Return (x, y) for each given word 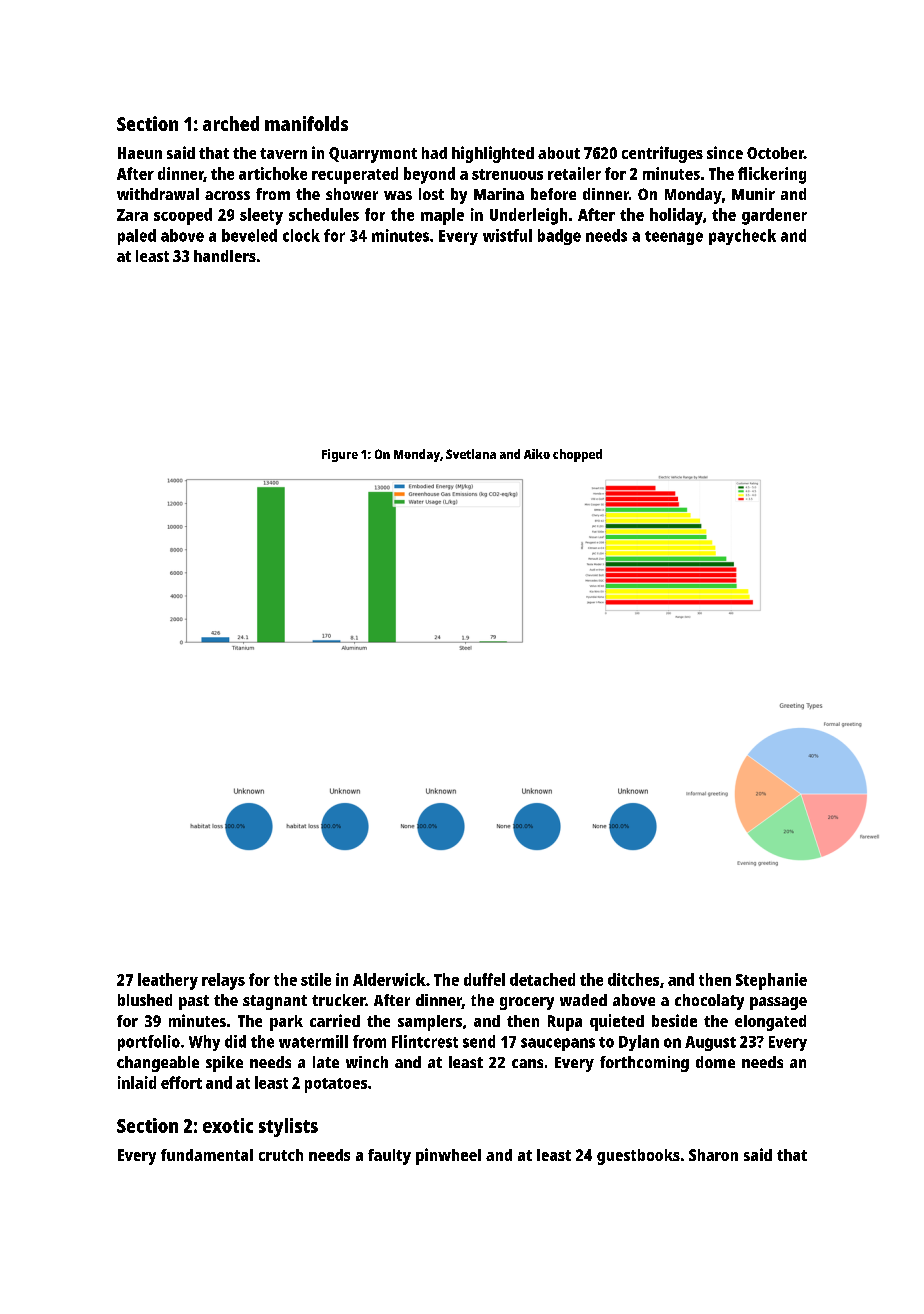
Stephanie (771, 981)
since (725, 152)
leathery (168, 981)
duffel (484, 979)
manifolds (306, 123)
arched (231, 123)
